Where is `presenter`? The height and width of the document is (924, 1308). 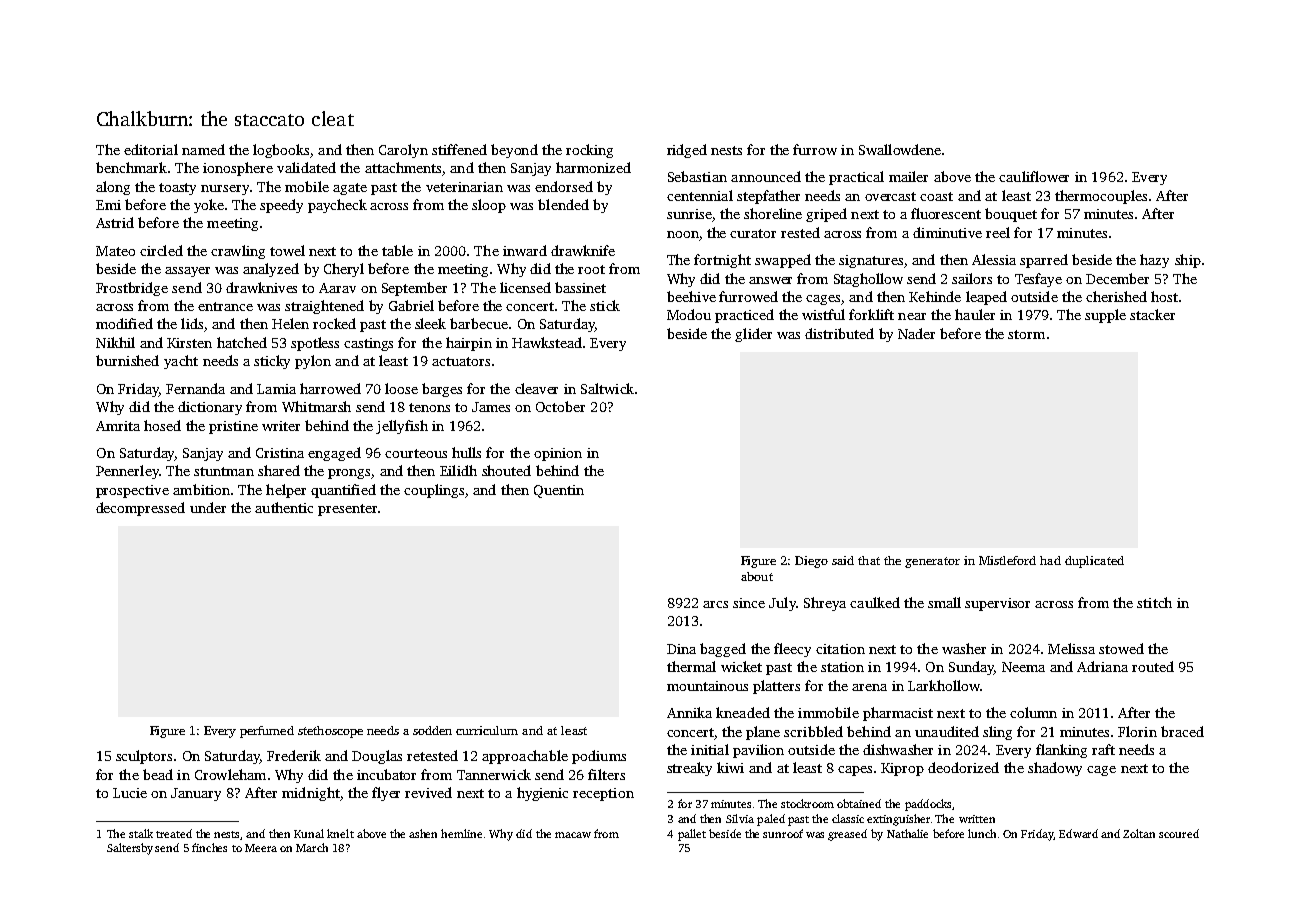
presenter is located at coordinates (347, 510).
